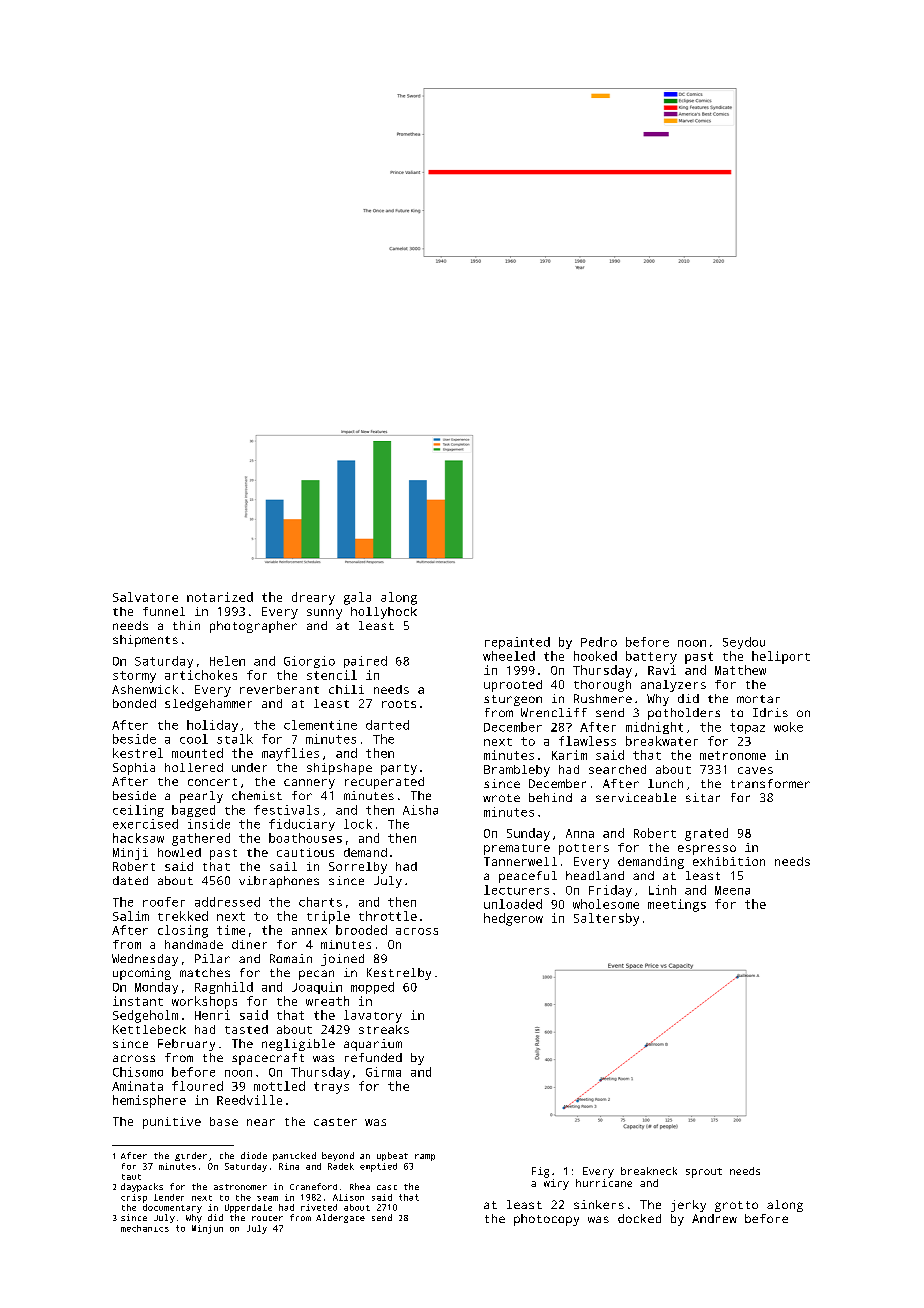 This page has height=1308, width=924. What do you see at coordinates (744, 643) in the page?
I see `Seydou` at bounding box center [744, 643].
